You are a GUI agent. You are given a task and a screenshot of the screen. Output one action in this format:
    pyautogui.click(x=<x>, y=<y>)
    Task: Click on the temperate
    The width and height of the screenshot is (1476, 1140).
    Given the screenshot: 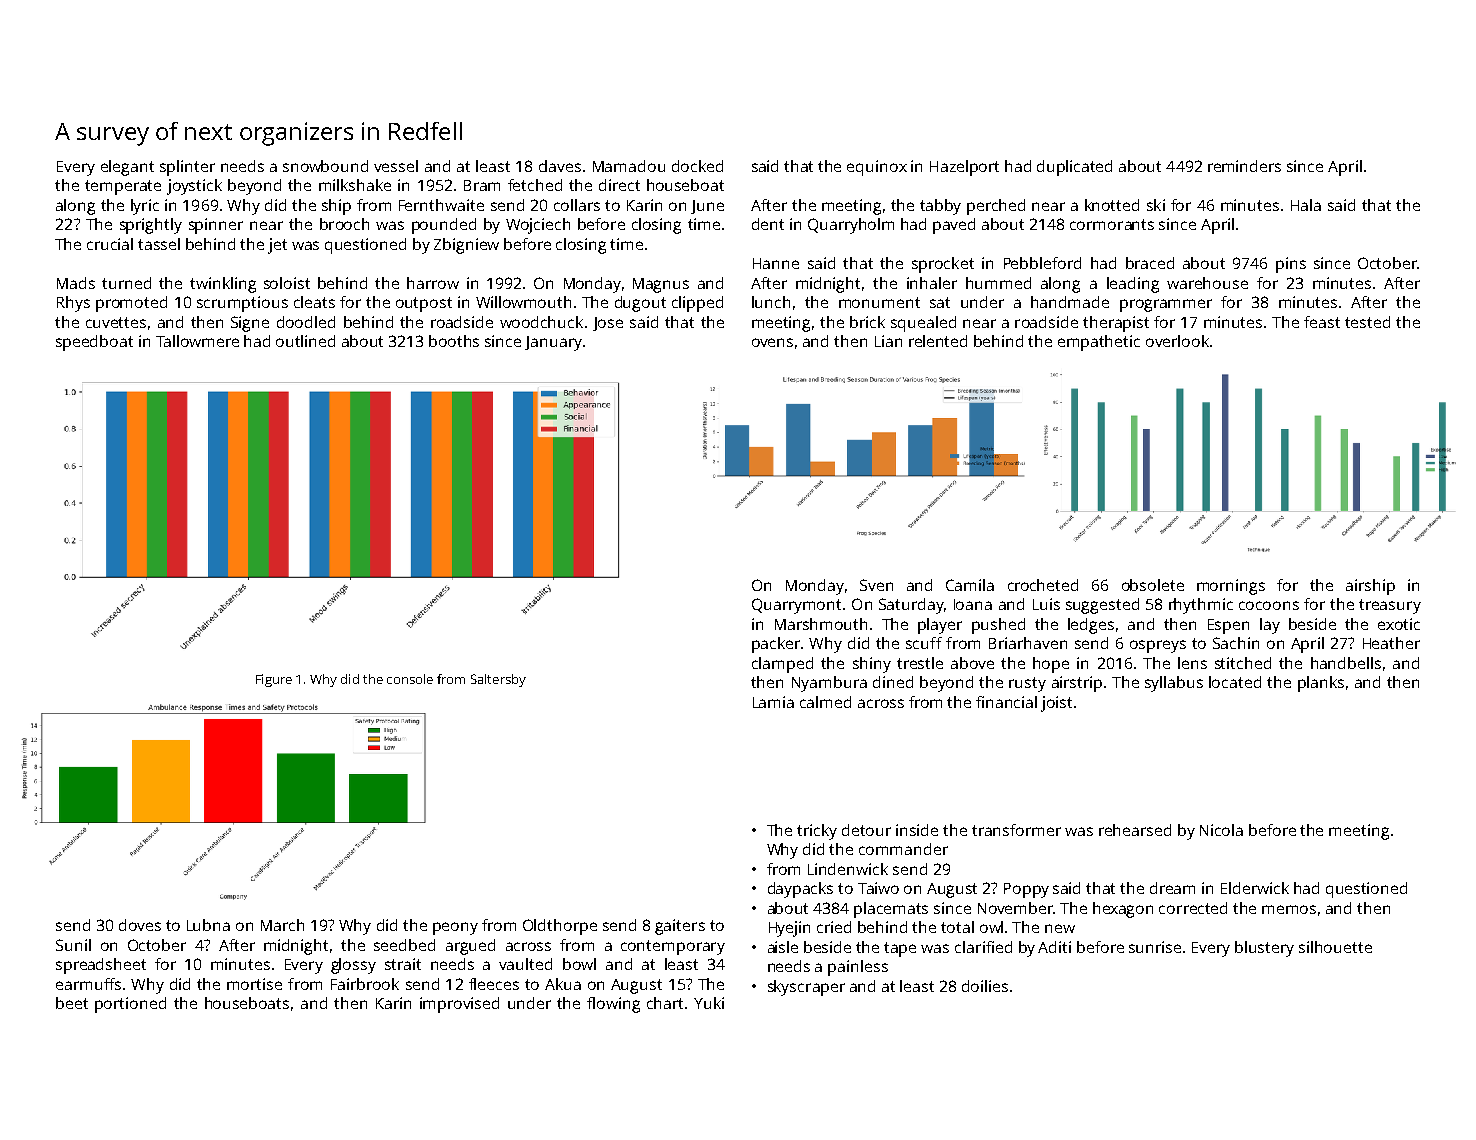 What is the action you would take?
    pyautogui.click(x=123, y=187)
